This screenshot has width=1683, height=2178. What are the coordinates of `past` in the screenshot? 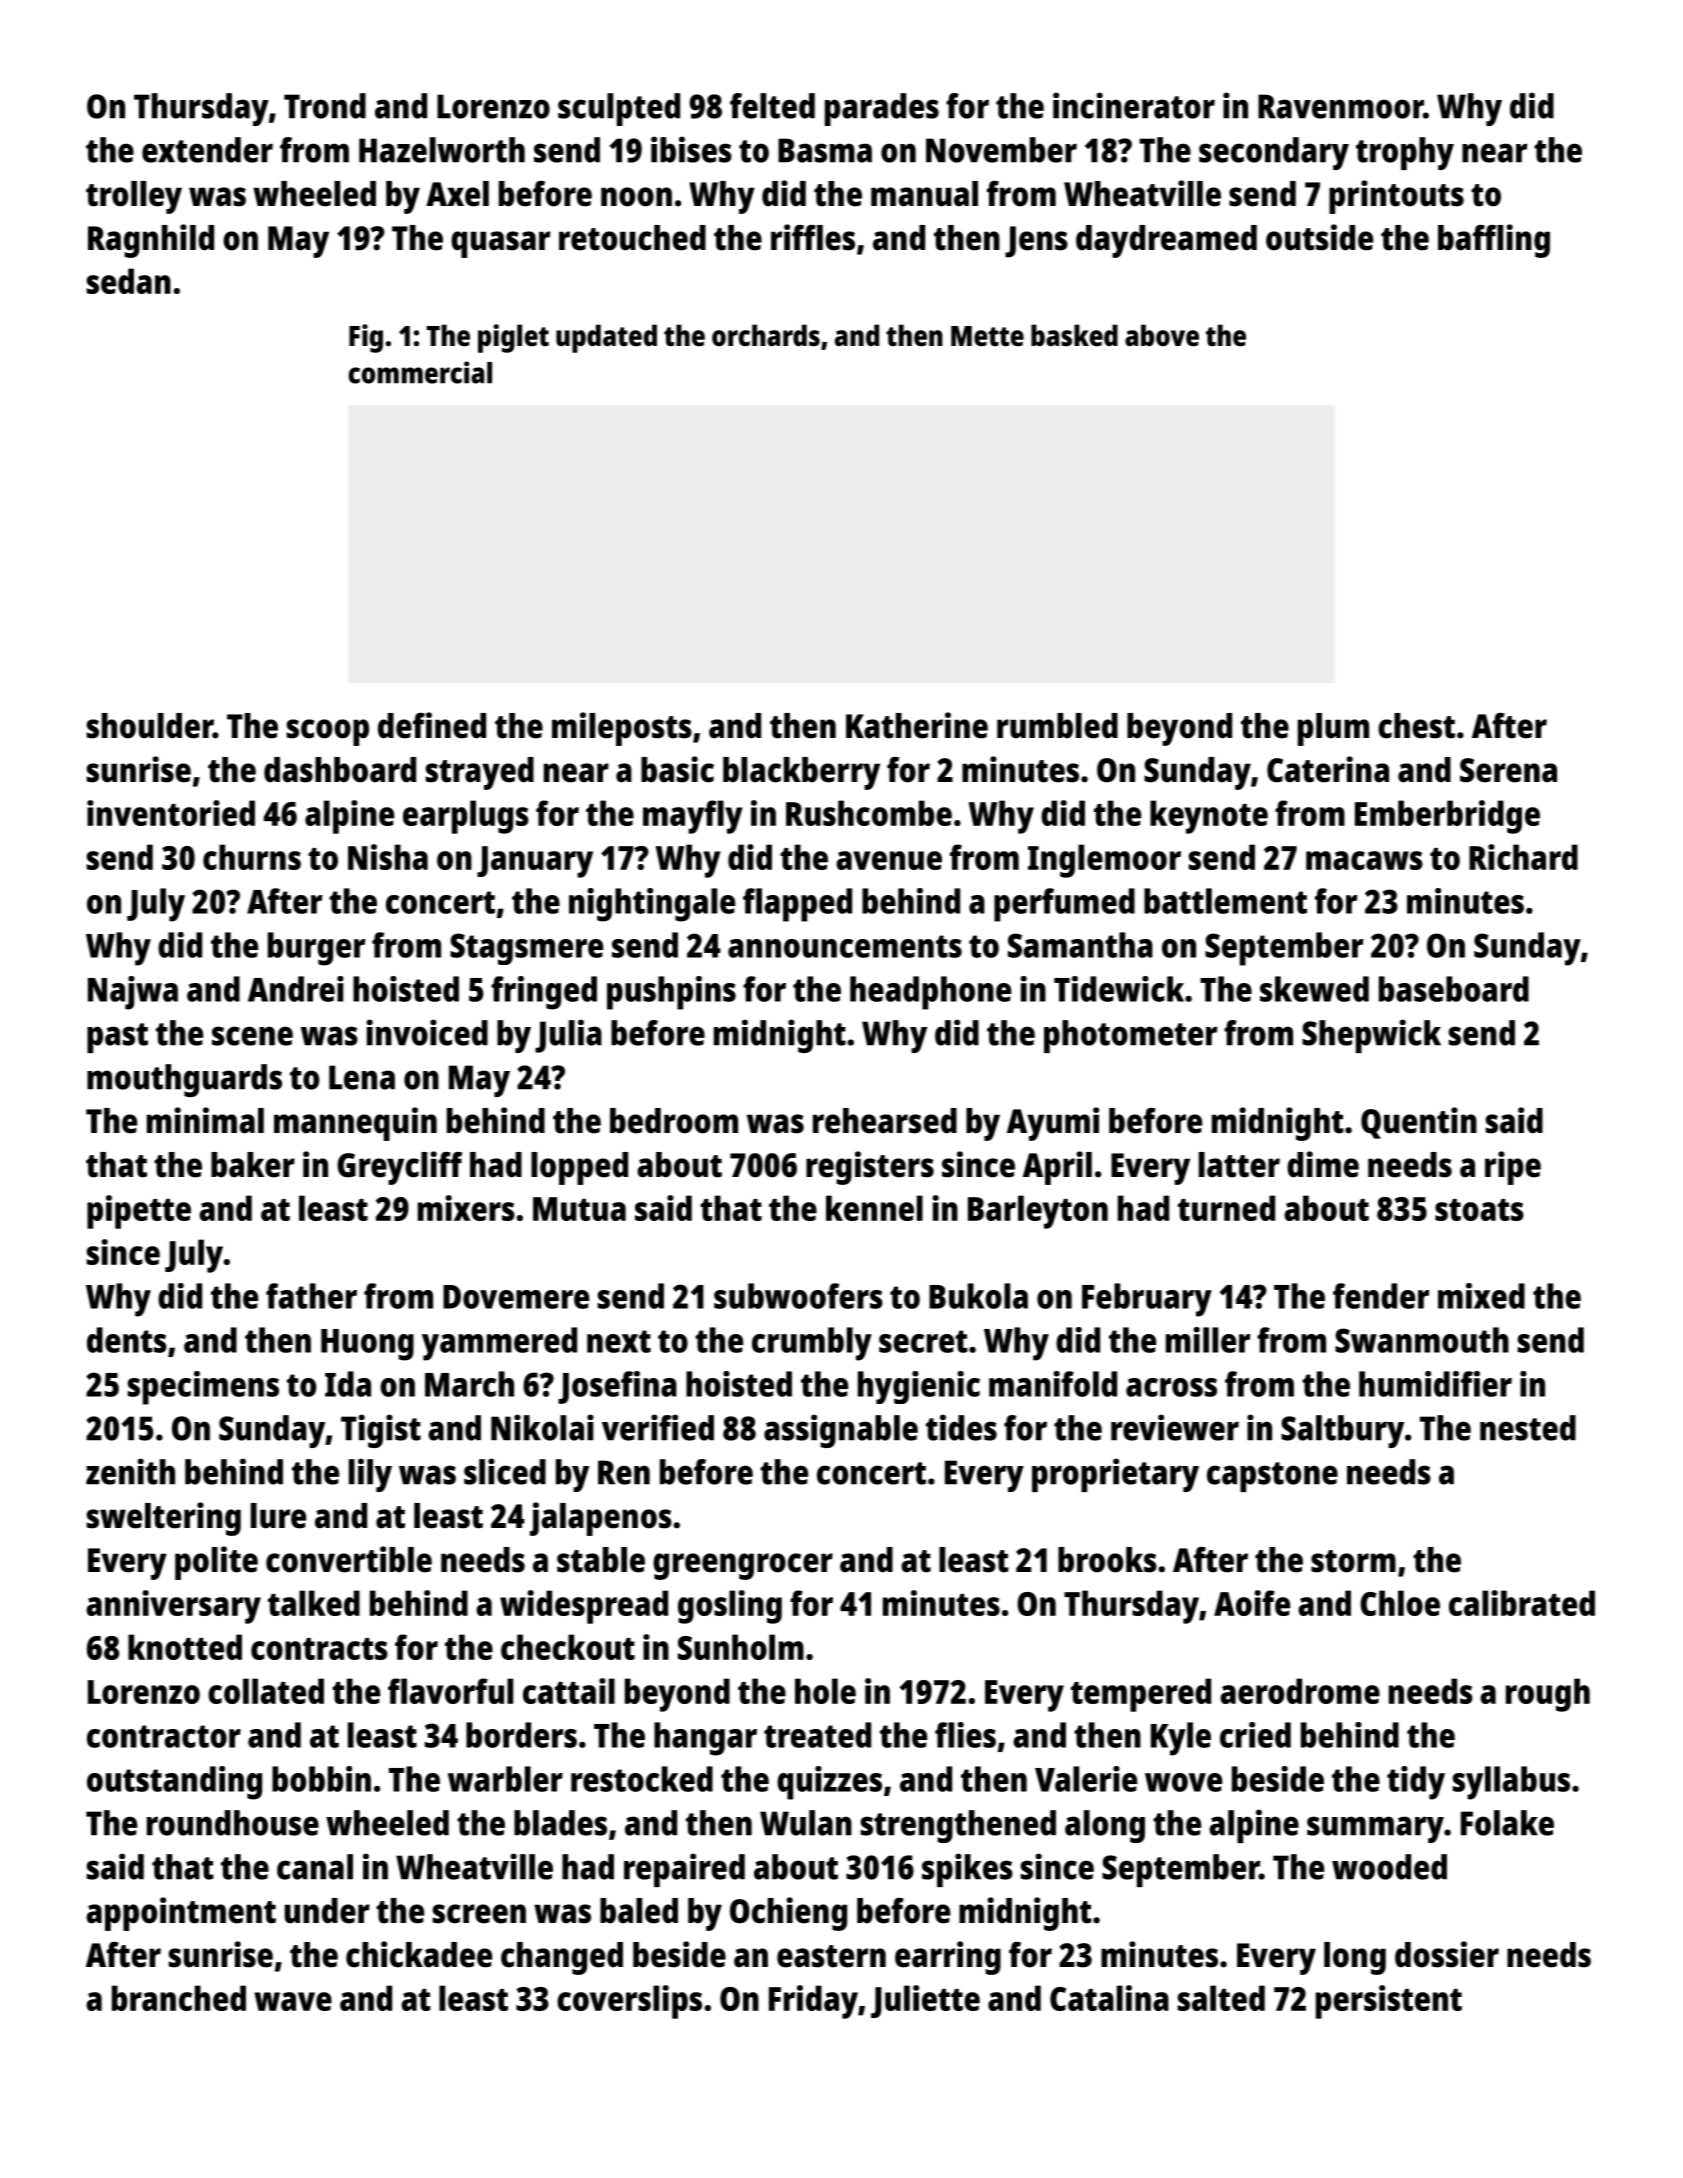 It's located at (117, 1038).
